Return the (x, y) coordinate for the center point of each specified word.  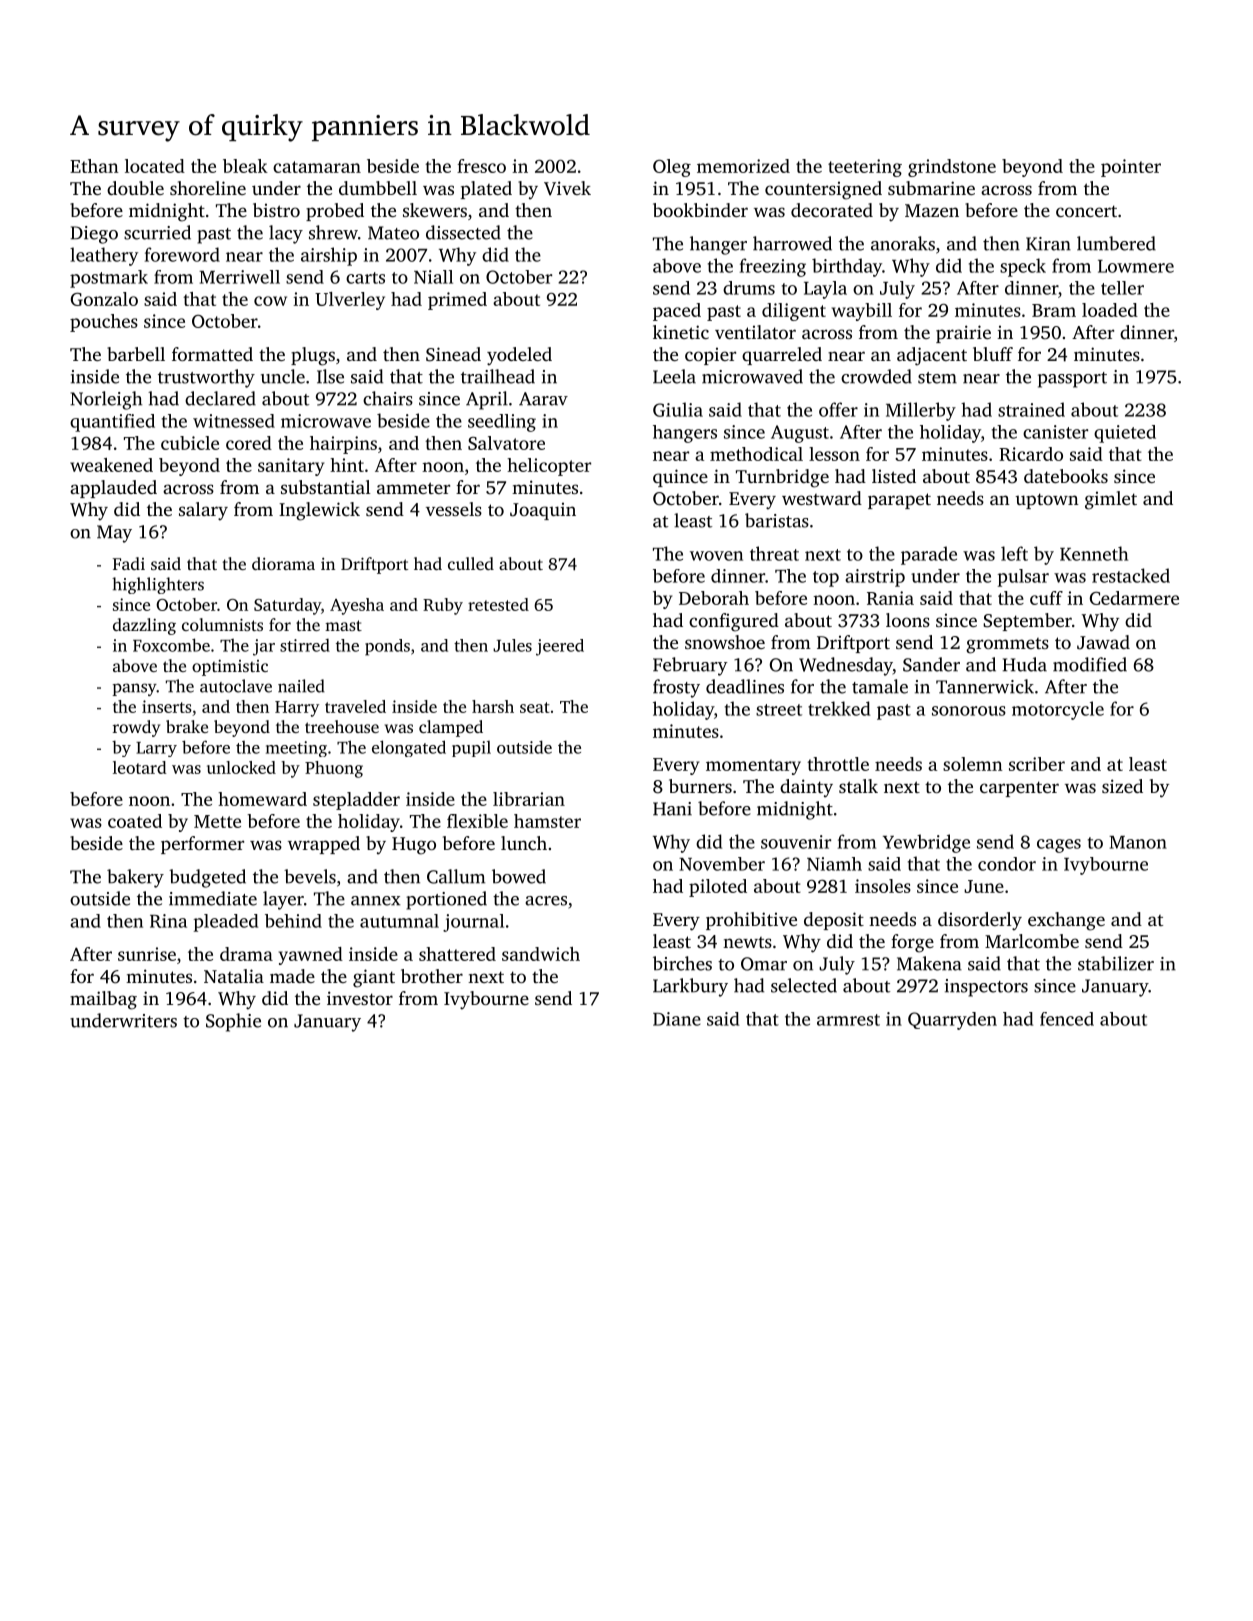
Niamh (834, 864)
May (114, 534)
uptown (1047, 501)
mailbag (103, 1000)
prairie (963, 334)
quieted (1125, 434)
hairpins (343, 445)
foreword (182, 254)
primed (457, 301)
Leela (674, 376)
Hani (672, 809)
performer (202, 845)
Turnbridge (782, 478)
